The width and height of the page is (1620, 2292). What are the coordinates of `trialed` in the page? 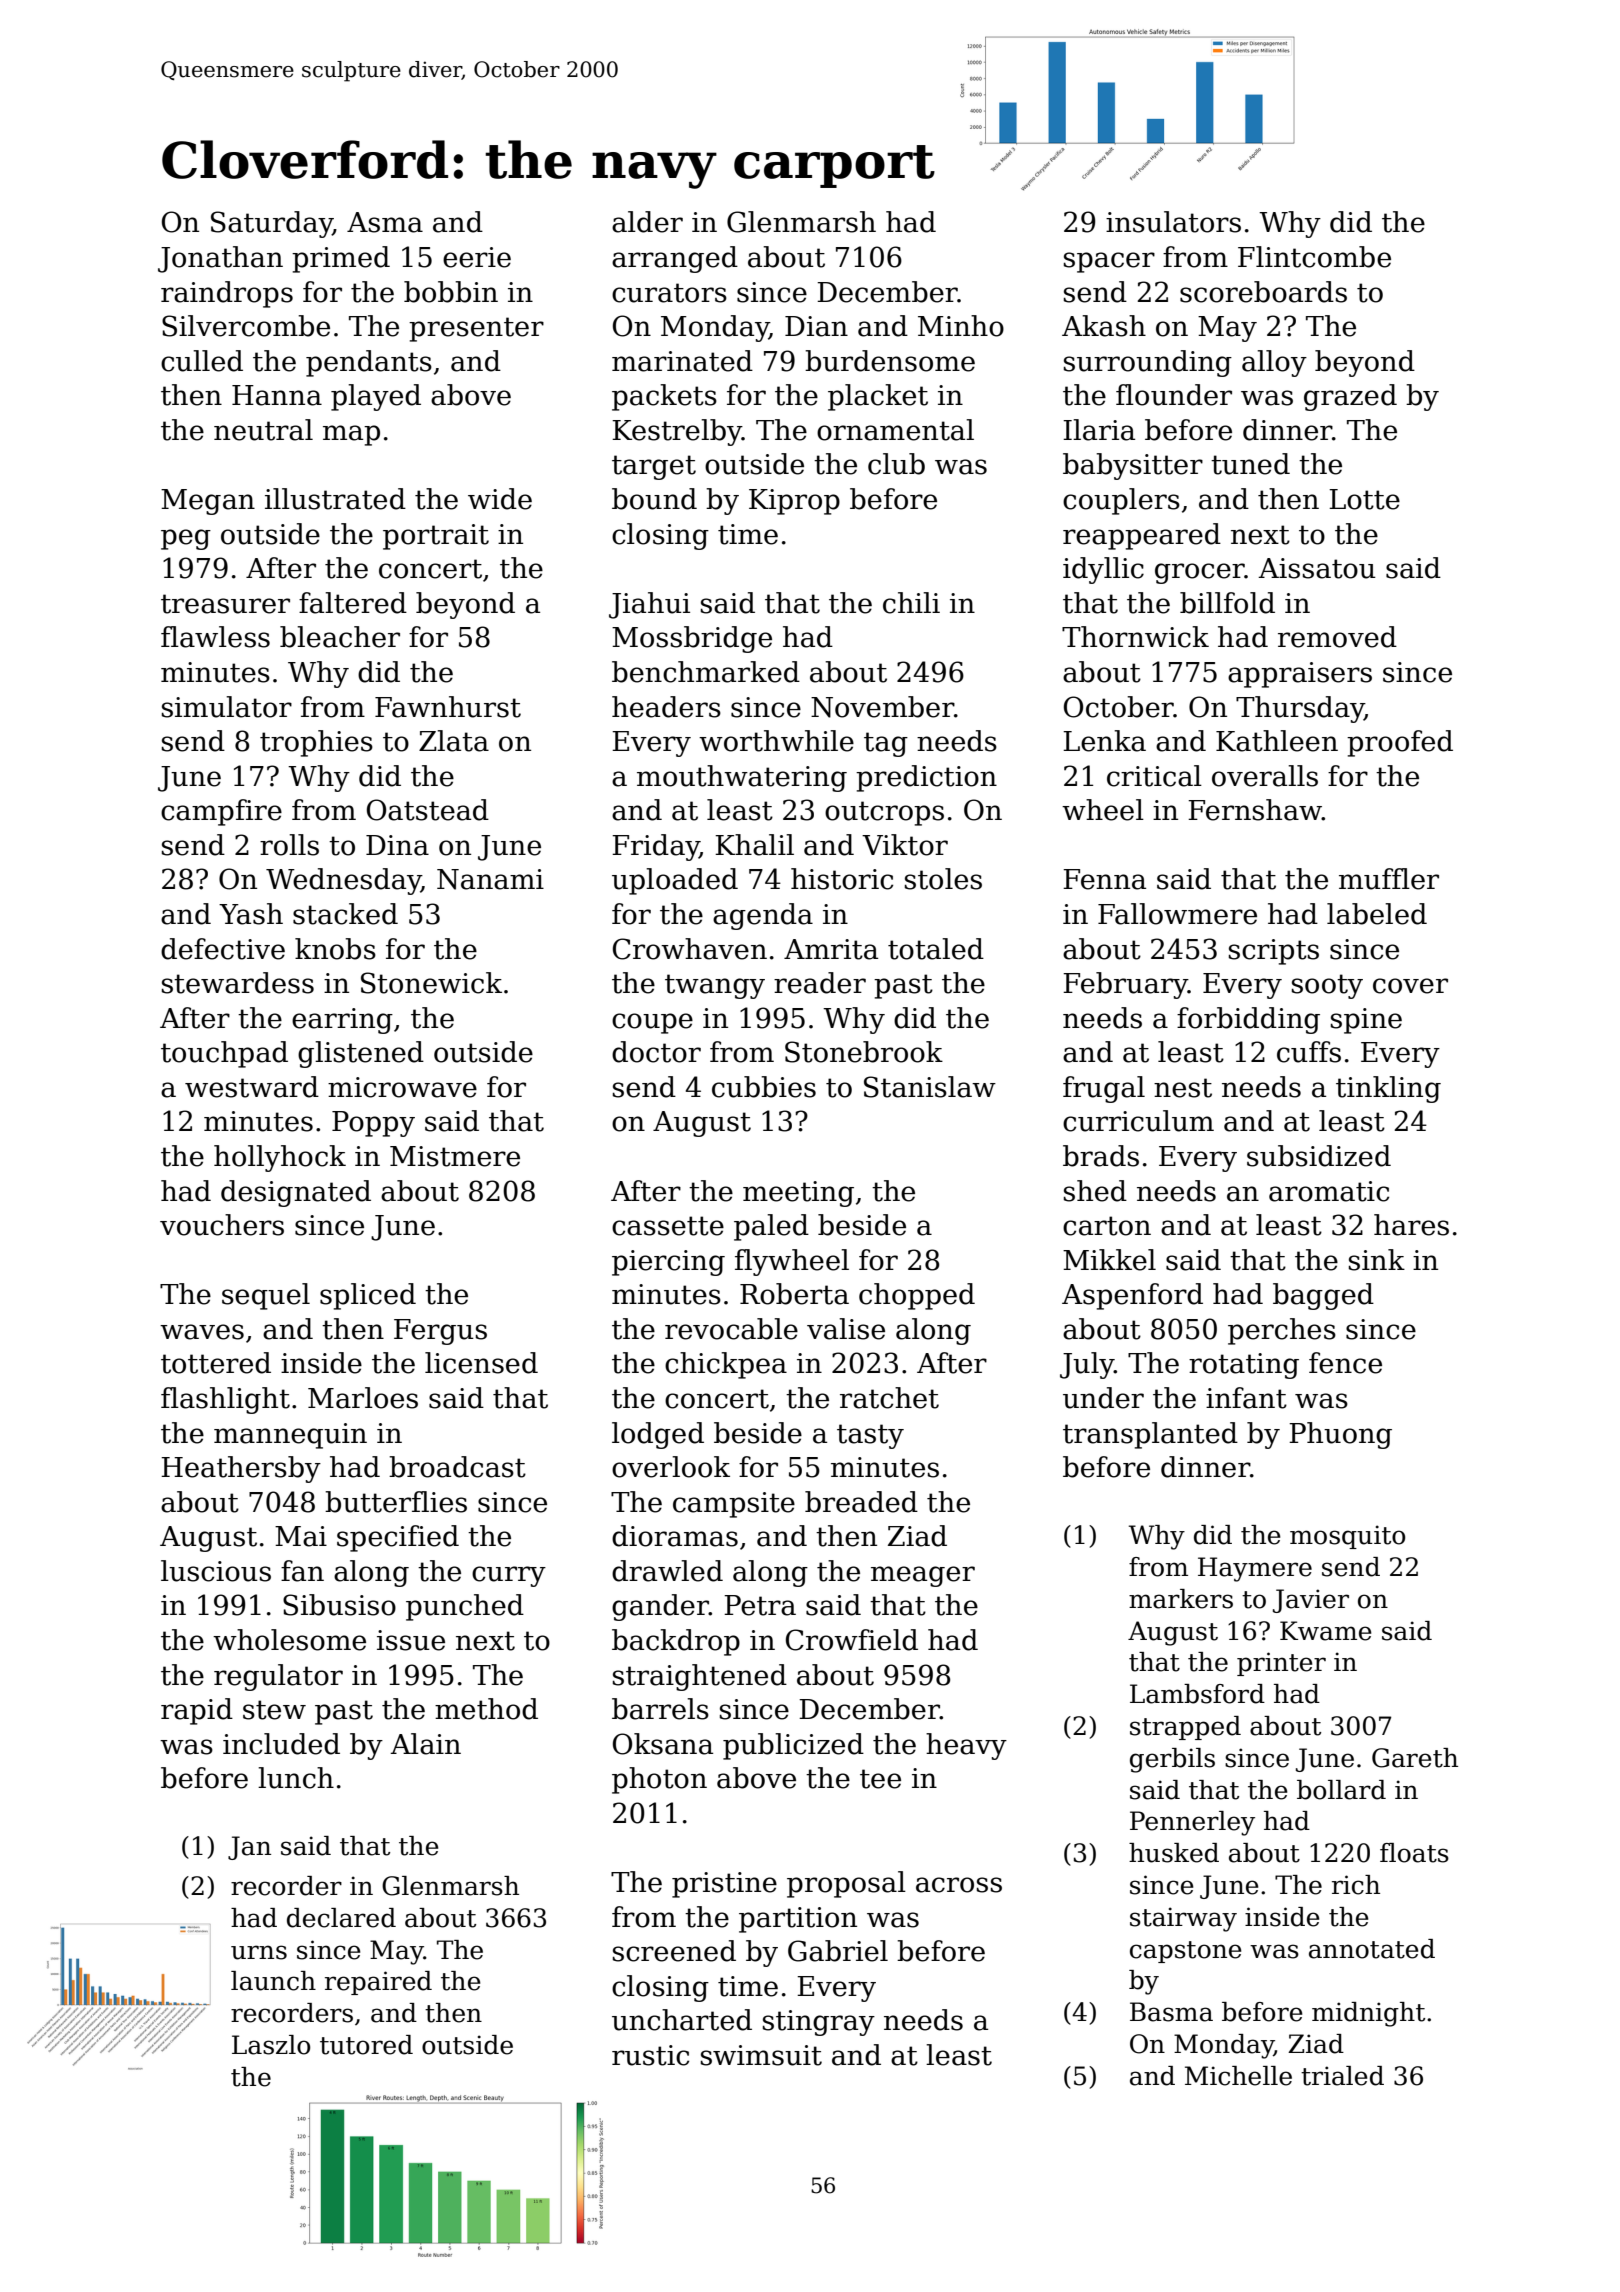 It's located at (1342, 2076).
